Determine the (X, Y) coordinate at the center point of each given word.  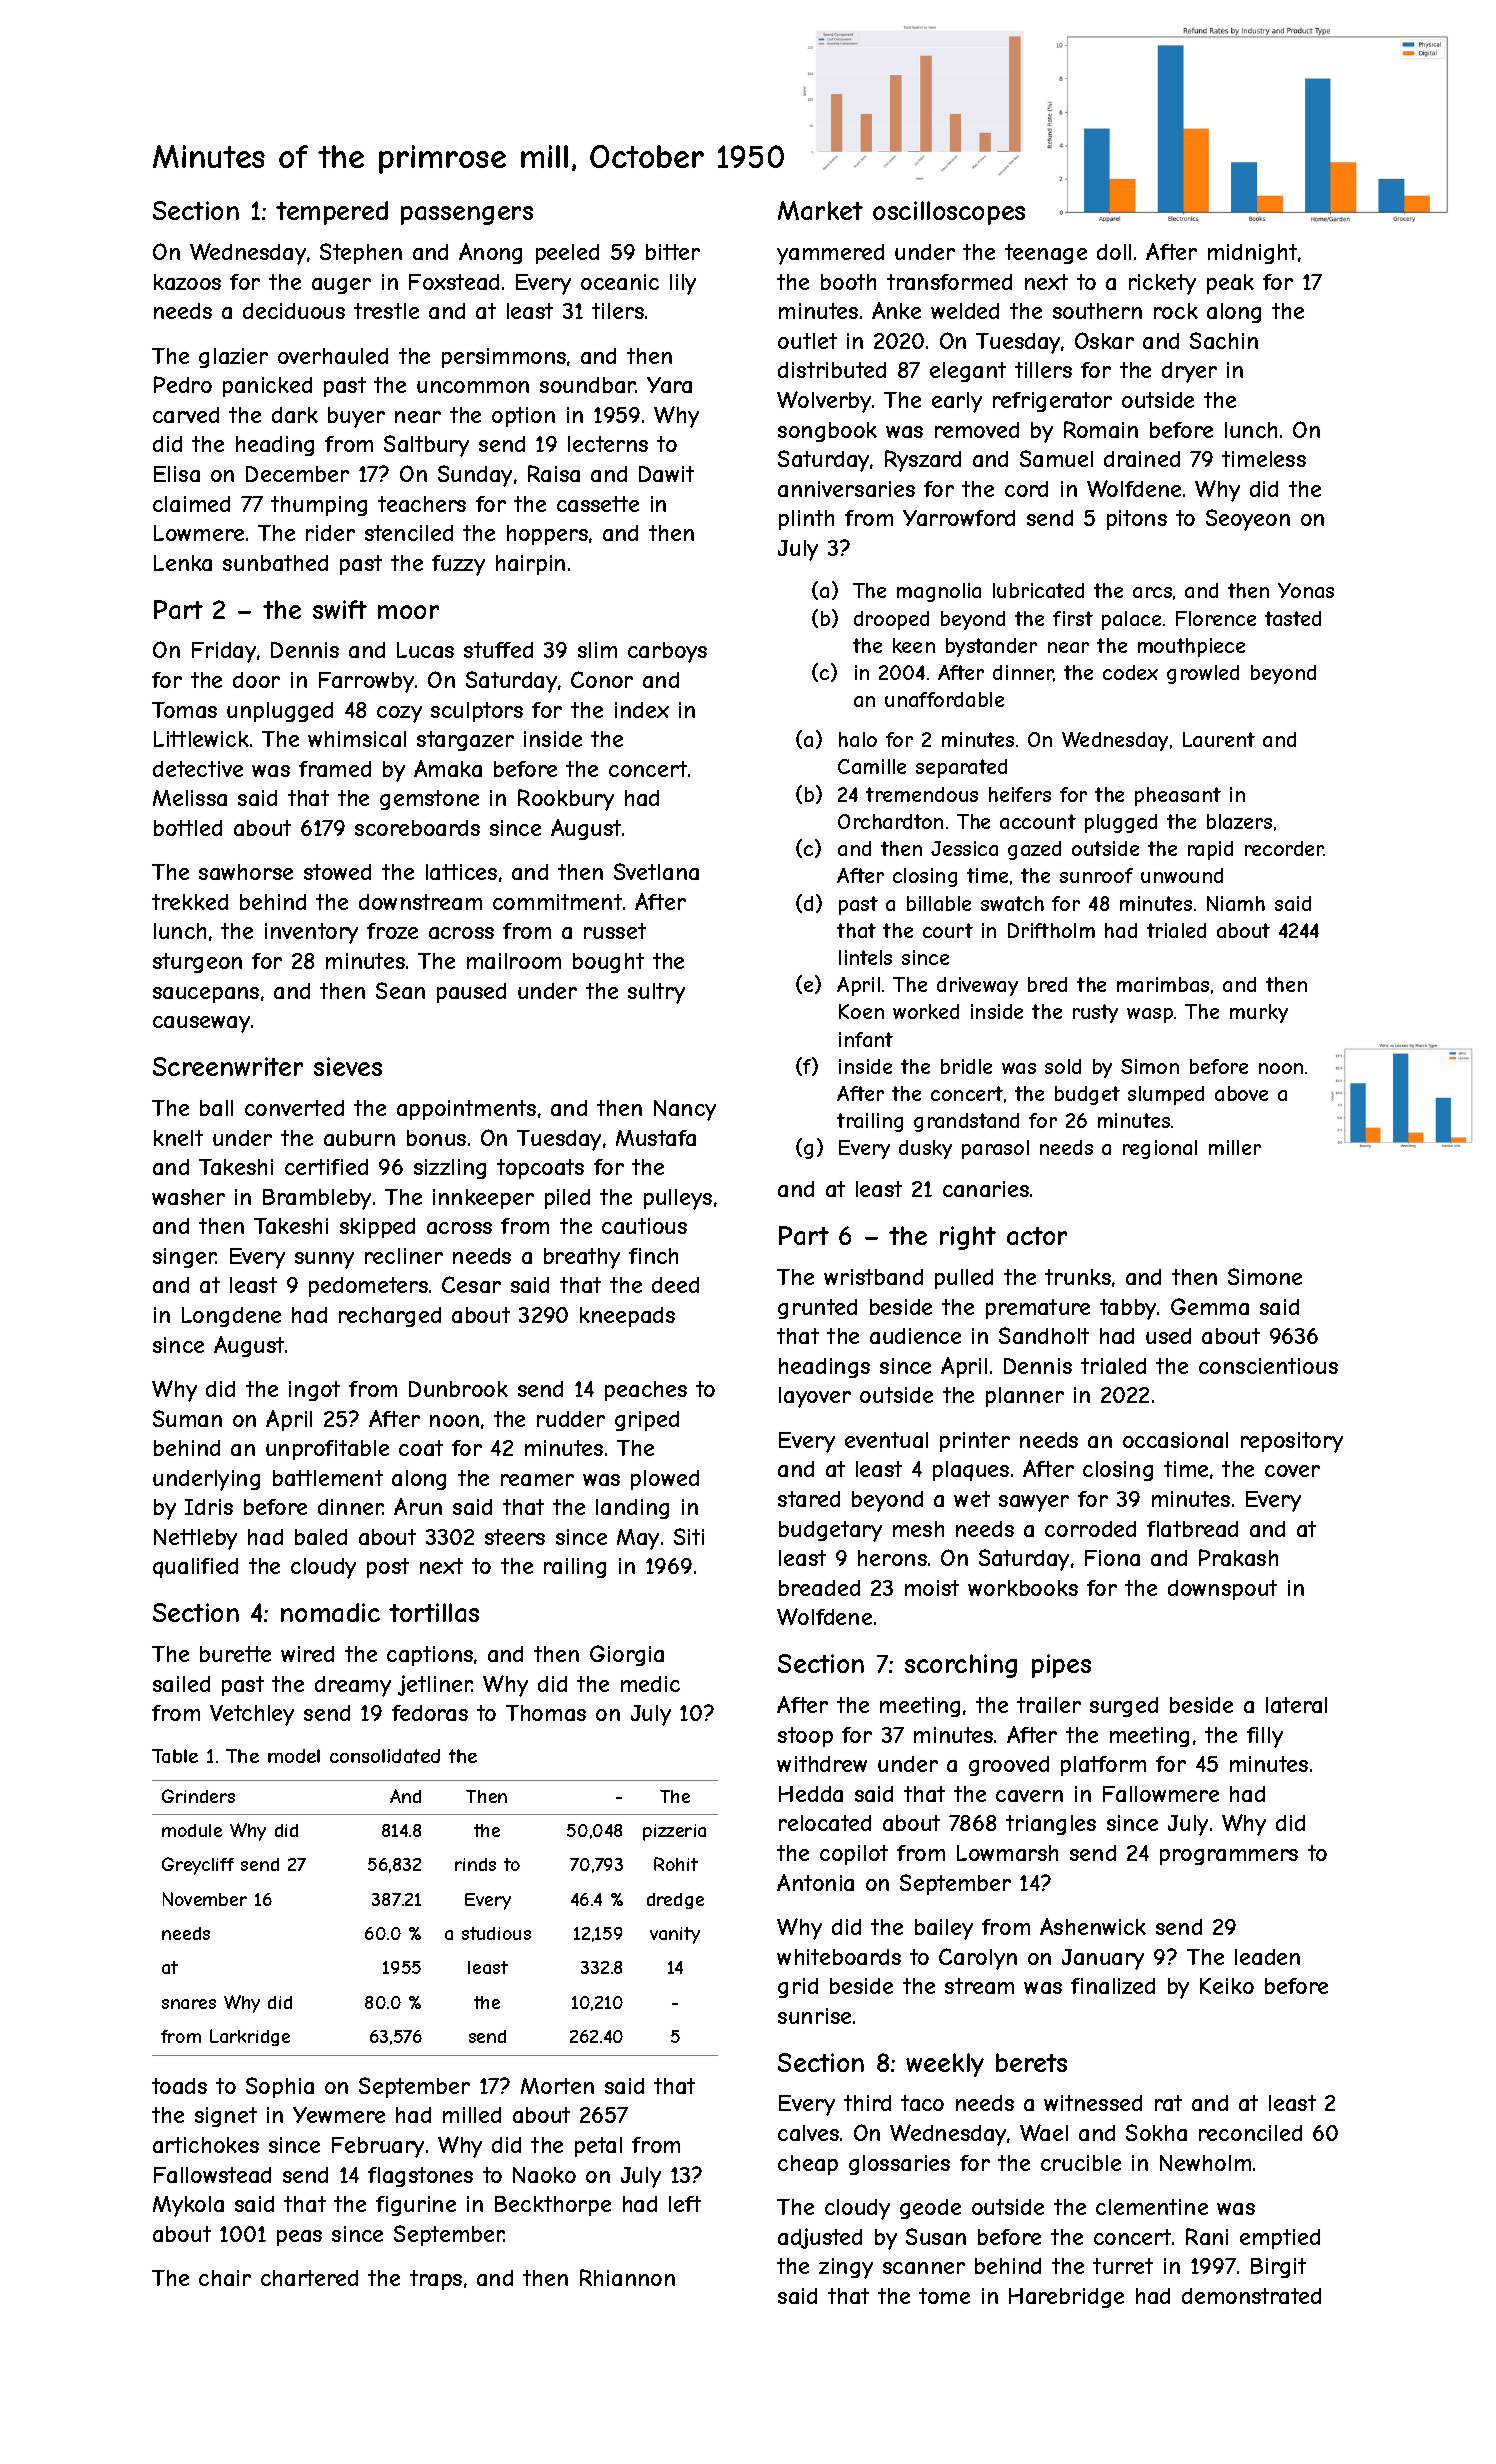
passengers (467, 215)
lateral (1296, 1705)
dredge (675, 1901)
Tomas (184, 710)
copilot (854, 1855)
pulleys (678, 1199)
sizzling (450, 1169)
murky (1259, 1013)
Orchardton (890, 821)
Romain (1101, 429)
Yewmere (339, 2115)
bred (1047, 984)
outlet (807, 341)
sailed (181, 1684)
